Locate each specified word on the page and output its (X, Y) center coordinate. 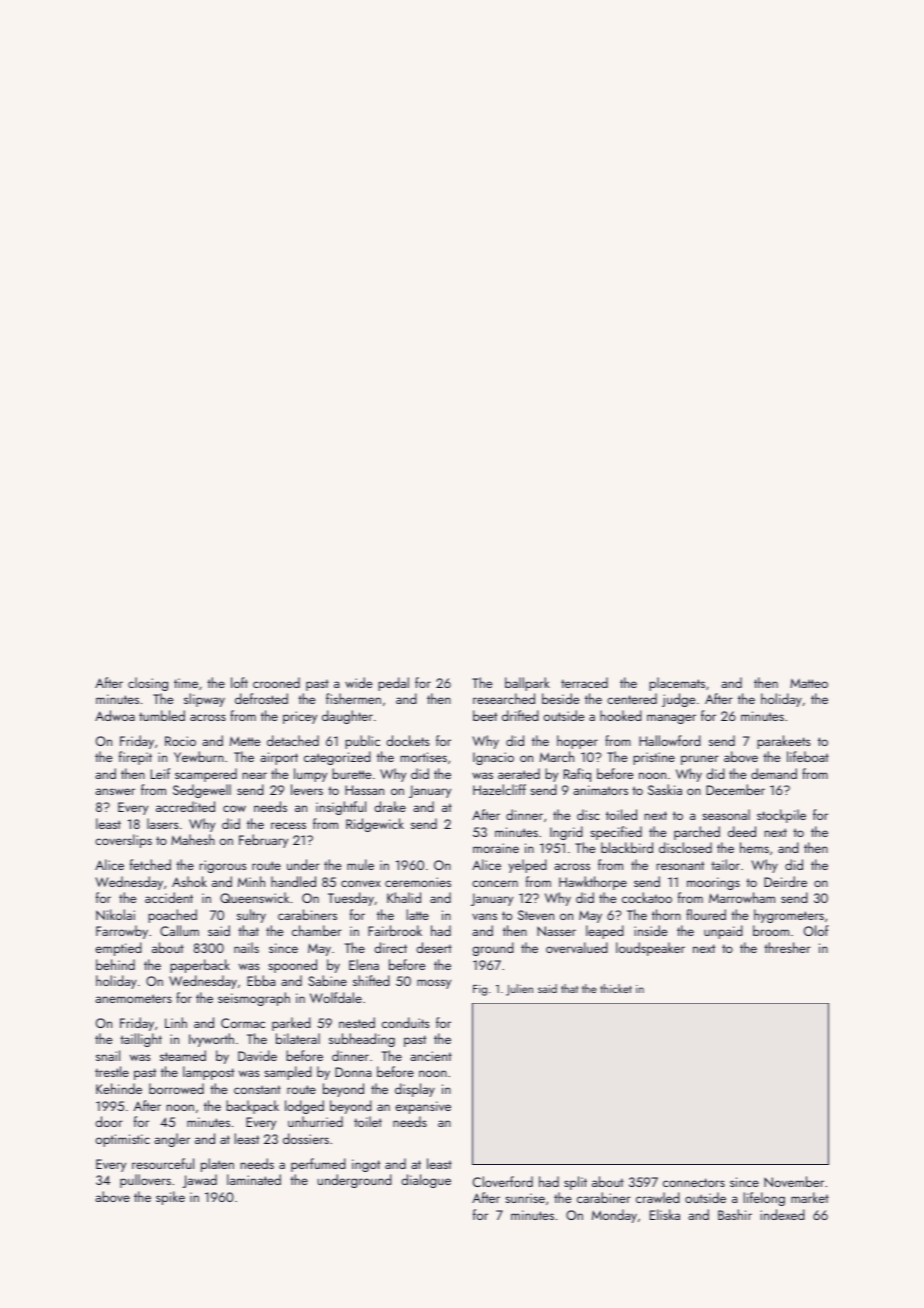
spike (170, 1198)
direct (391, 947)
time (186, 683)
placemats (677, 684)
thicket (616, 988)
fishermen (353, 698)
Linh (176, 1022)
